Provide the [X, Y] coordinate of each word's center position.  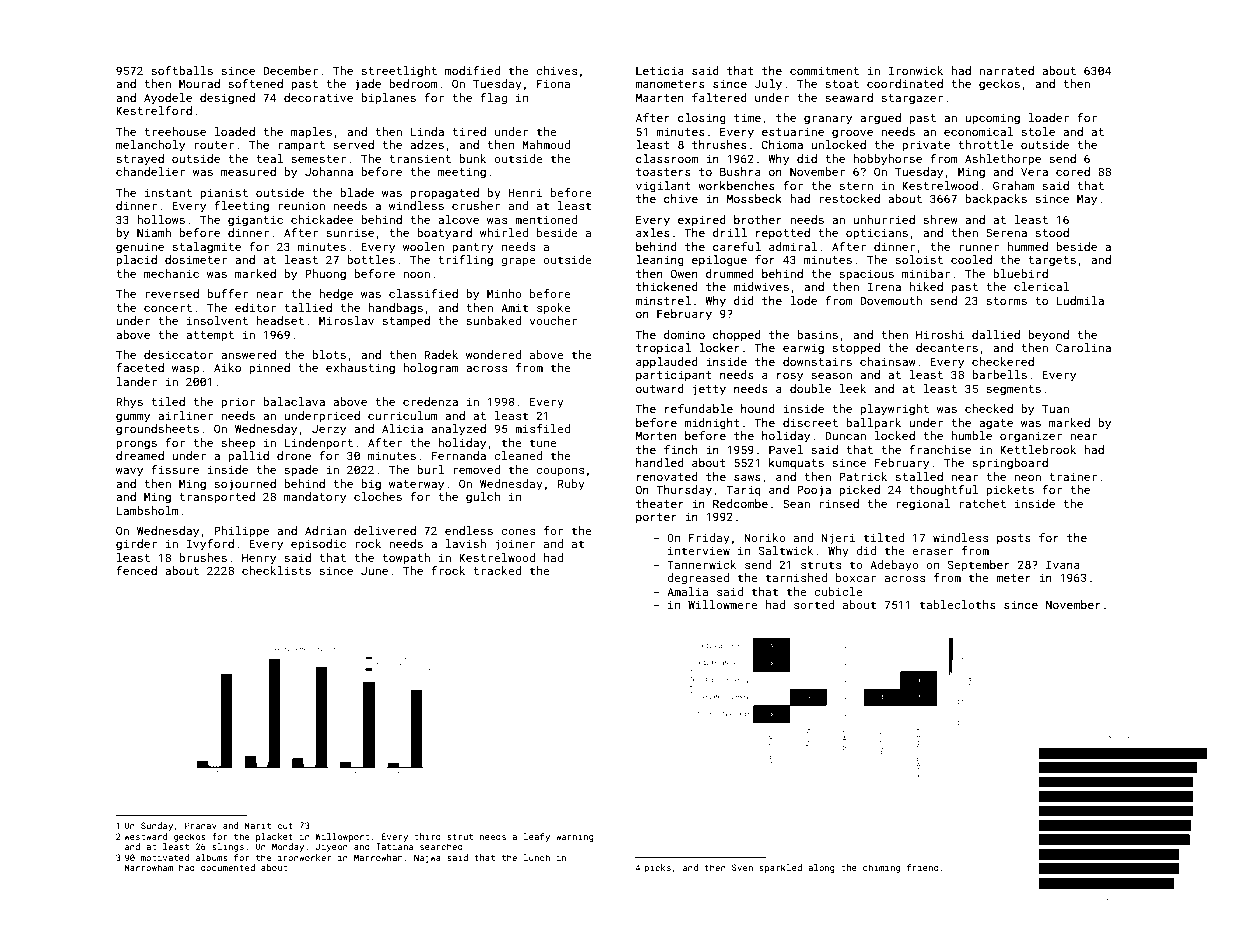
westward [145, 836]
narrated [1006, 70]
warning [575, 837]
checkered [1003, 361]
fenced [136, 570]
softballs [182, 70]
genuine [140, 248]
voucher [553, 320]
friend [923, 867]
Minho [504, 293]
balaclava [294, 401]
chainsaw [888, 361]
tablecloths [958, 604]
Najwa [427, 858]
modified [472, 70]
